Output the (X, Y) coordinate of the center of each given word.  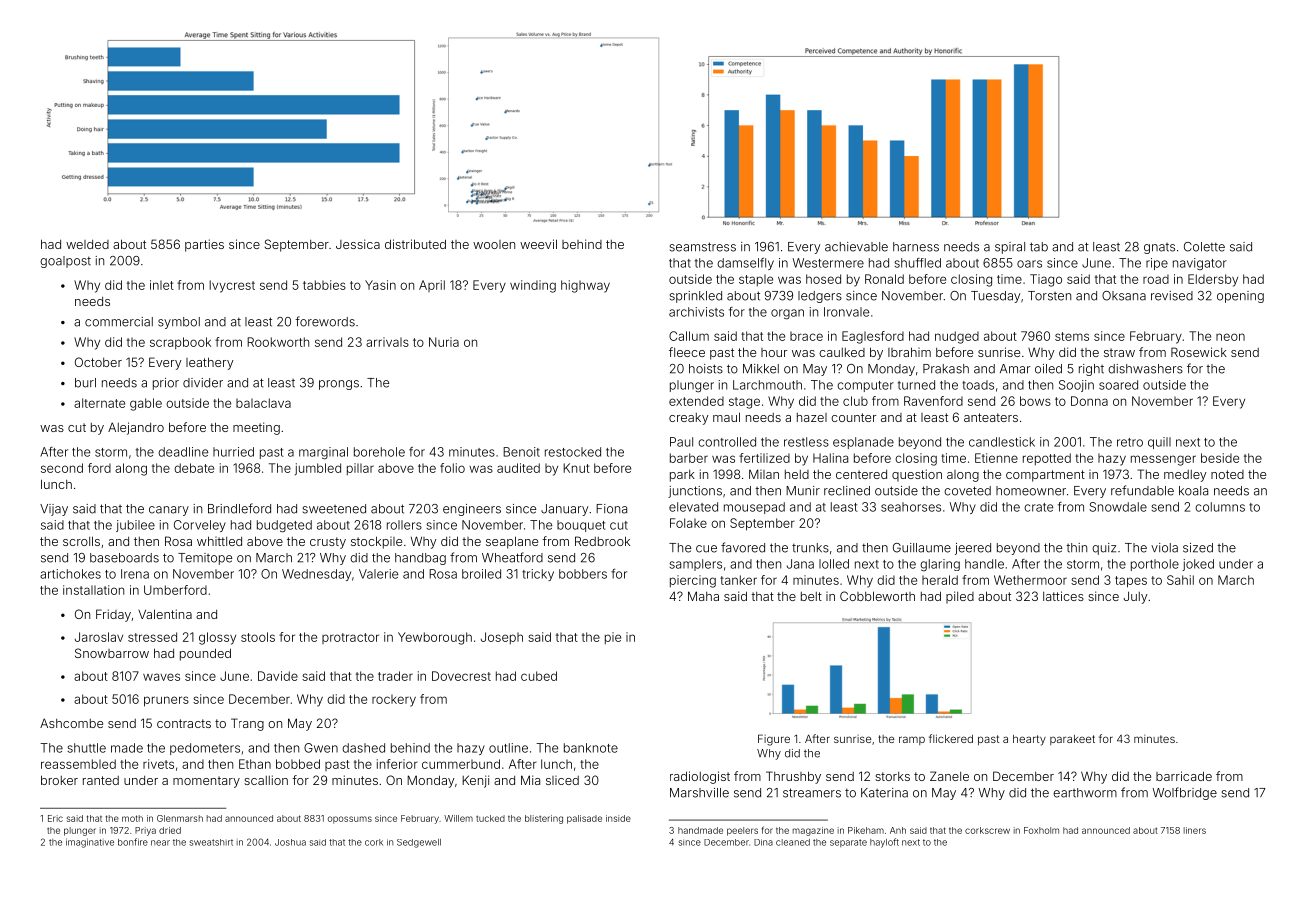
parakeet (1072, 740)
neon (1230, 337)
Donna (1089, 401)
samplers (695, 565)
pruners (166, 701)
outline (508, 748)
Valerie (378, 574)
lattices (1063, 596)
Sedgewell (419, 843)
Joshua (290, 842)
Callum (689, 336)
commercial (119, 322)
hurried (233, 452)
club (855, 401)
